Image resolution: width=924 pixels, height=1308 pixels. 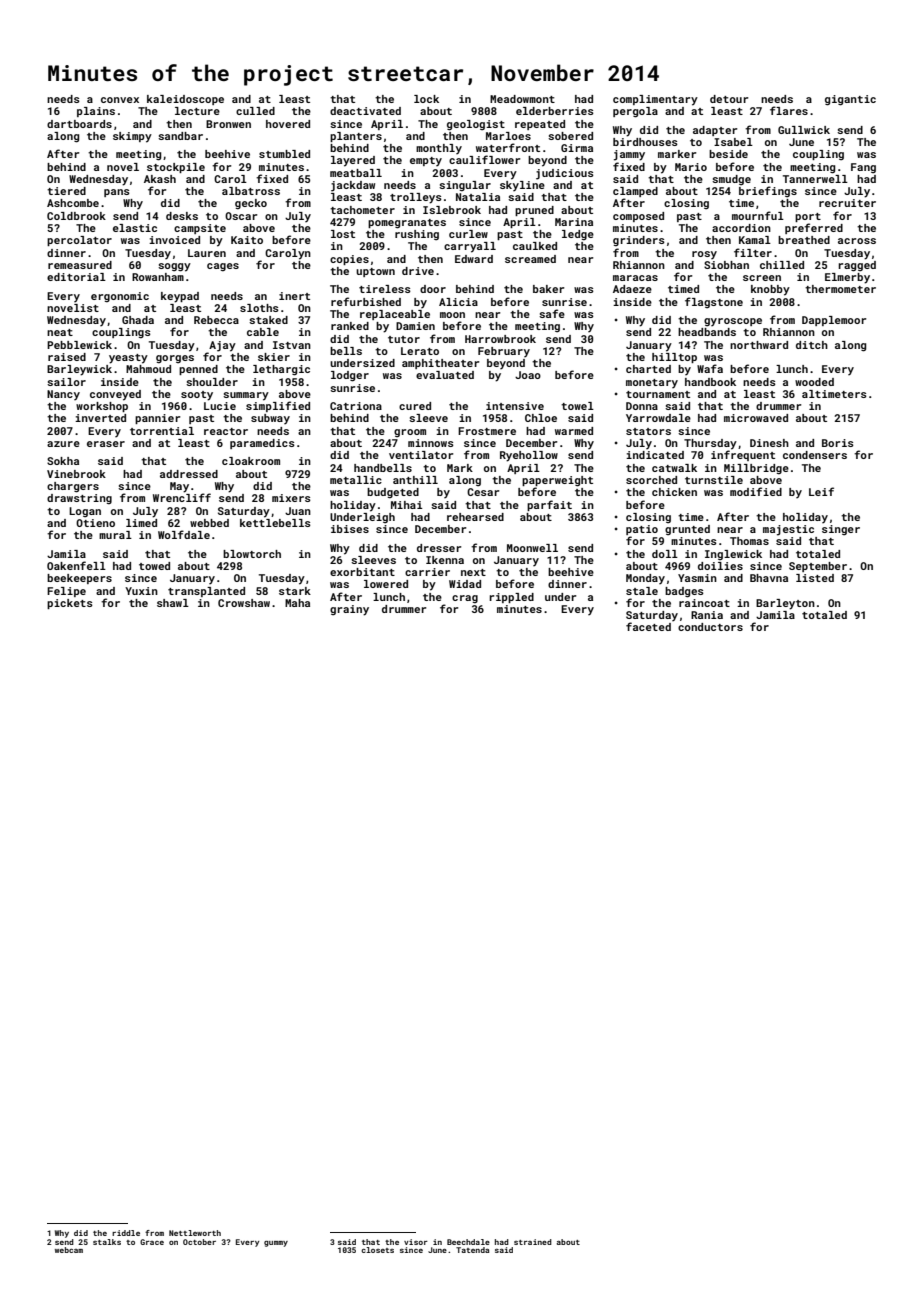 What do you see at coordinates (297, 603) in the screenshot?
I see `Maha` at bounding box center [297, 603].
